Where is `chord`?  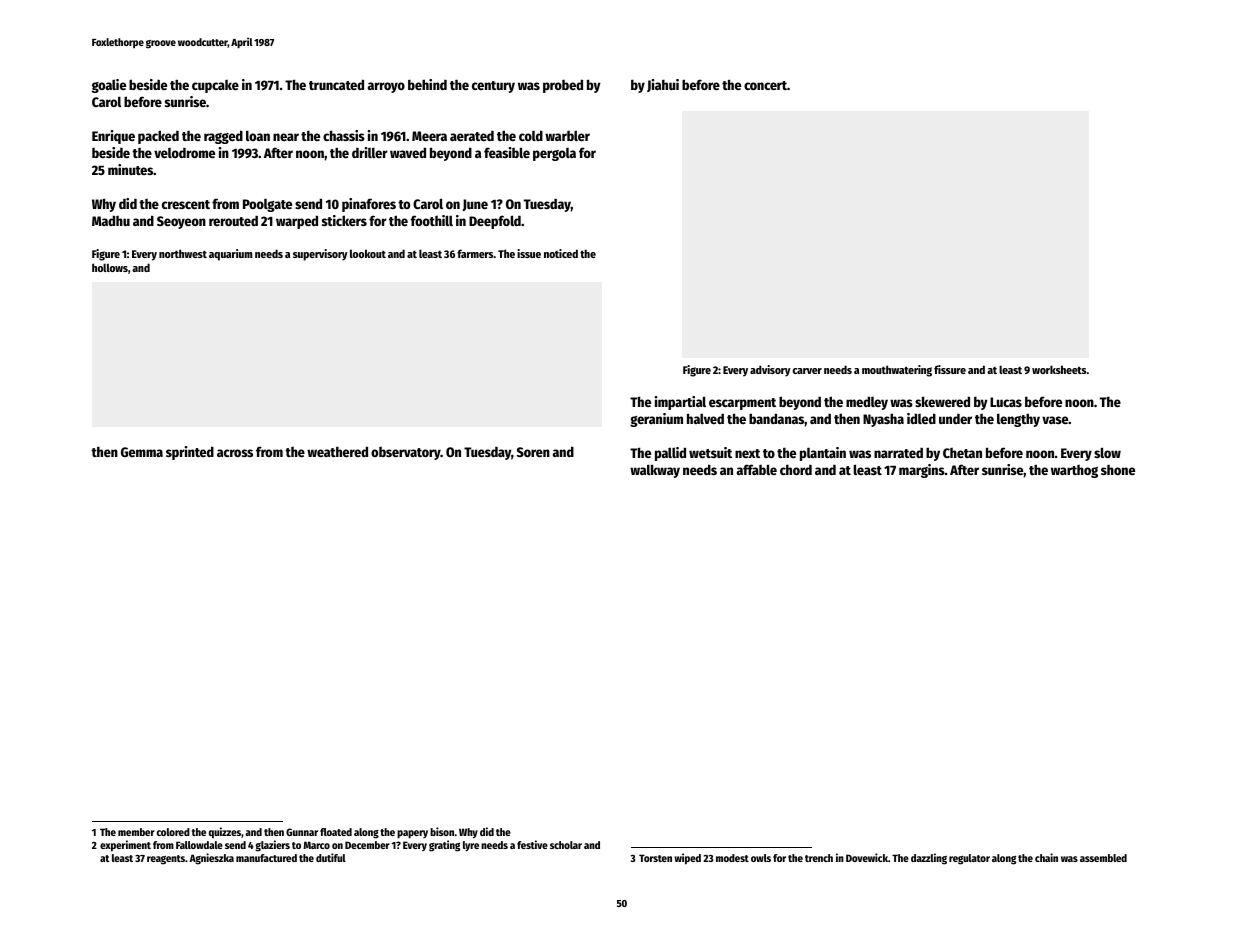
chord is located at coordinates (796, 469).
